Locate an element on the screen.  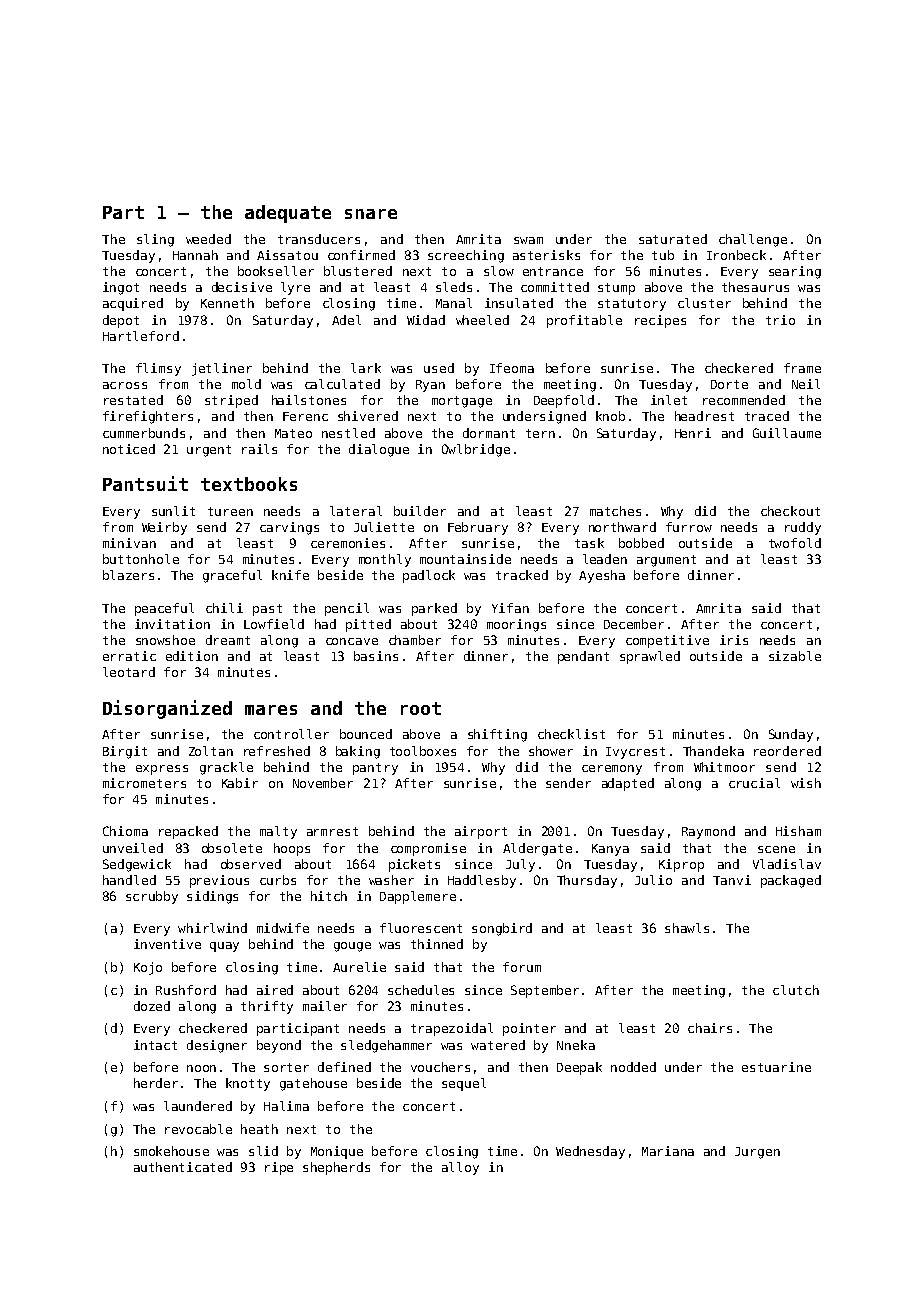
textbooks is located at coordinates (249, 484).
